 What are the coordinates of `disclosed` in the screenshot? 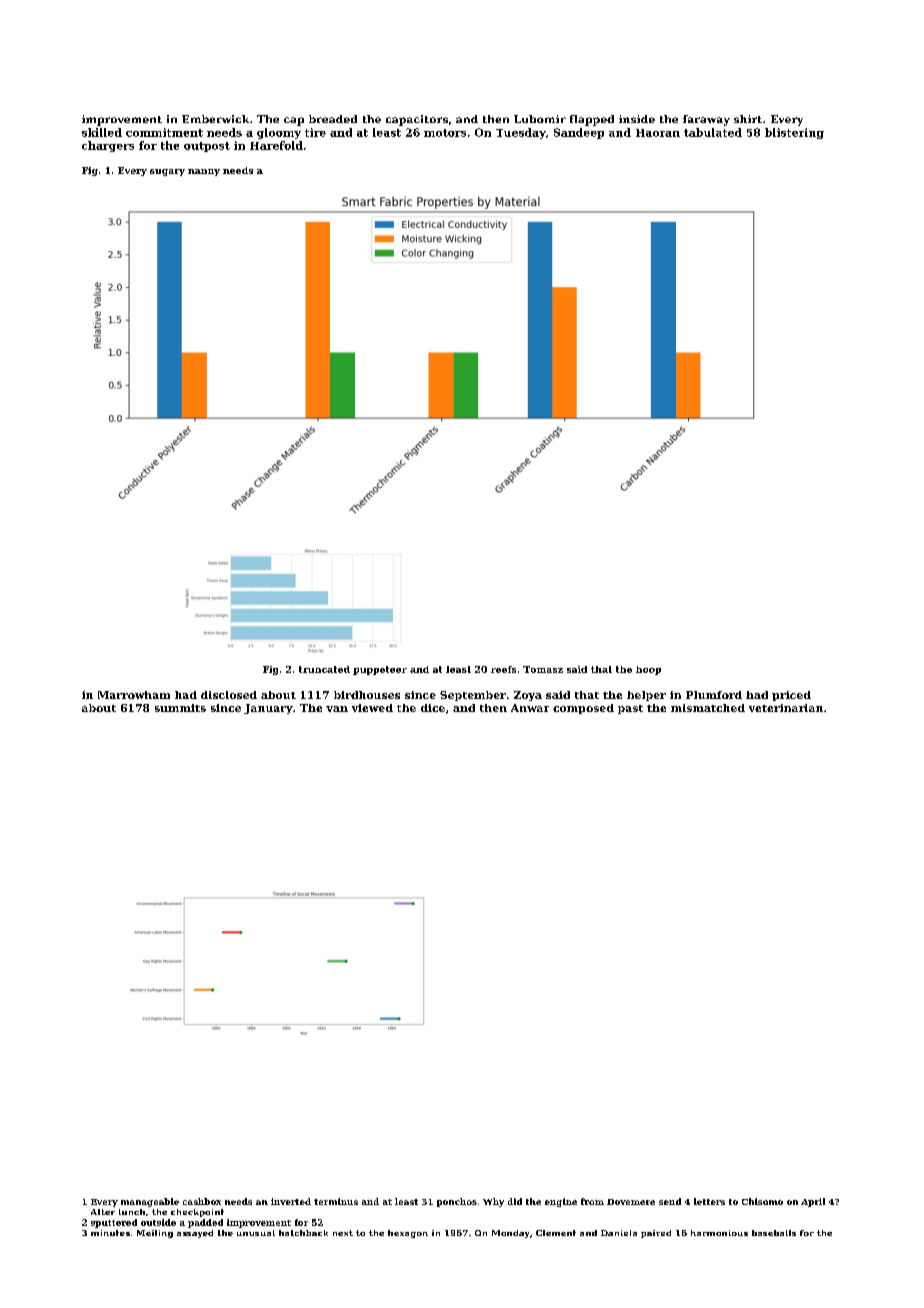 It's located at (229, 695).
